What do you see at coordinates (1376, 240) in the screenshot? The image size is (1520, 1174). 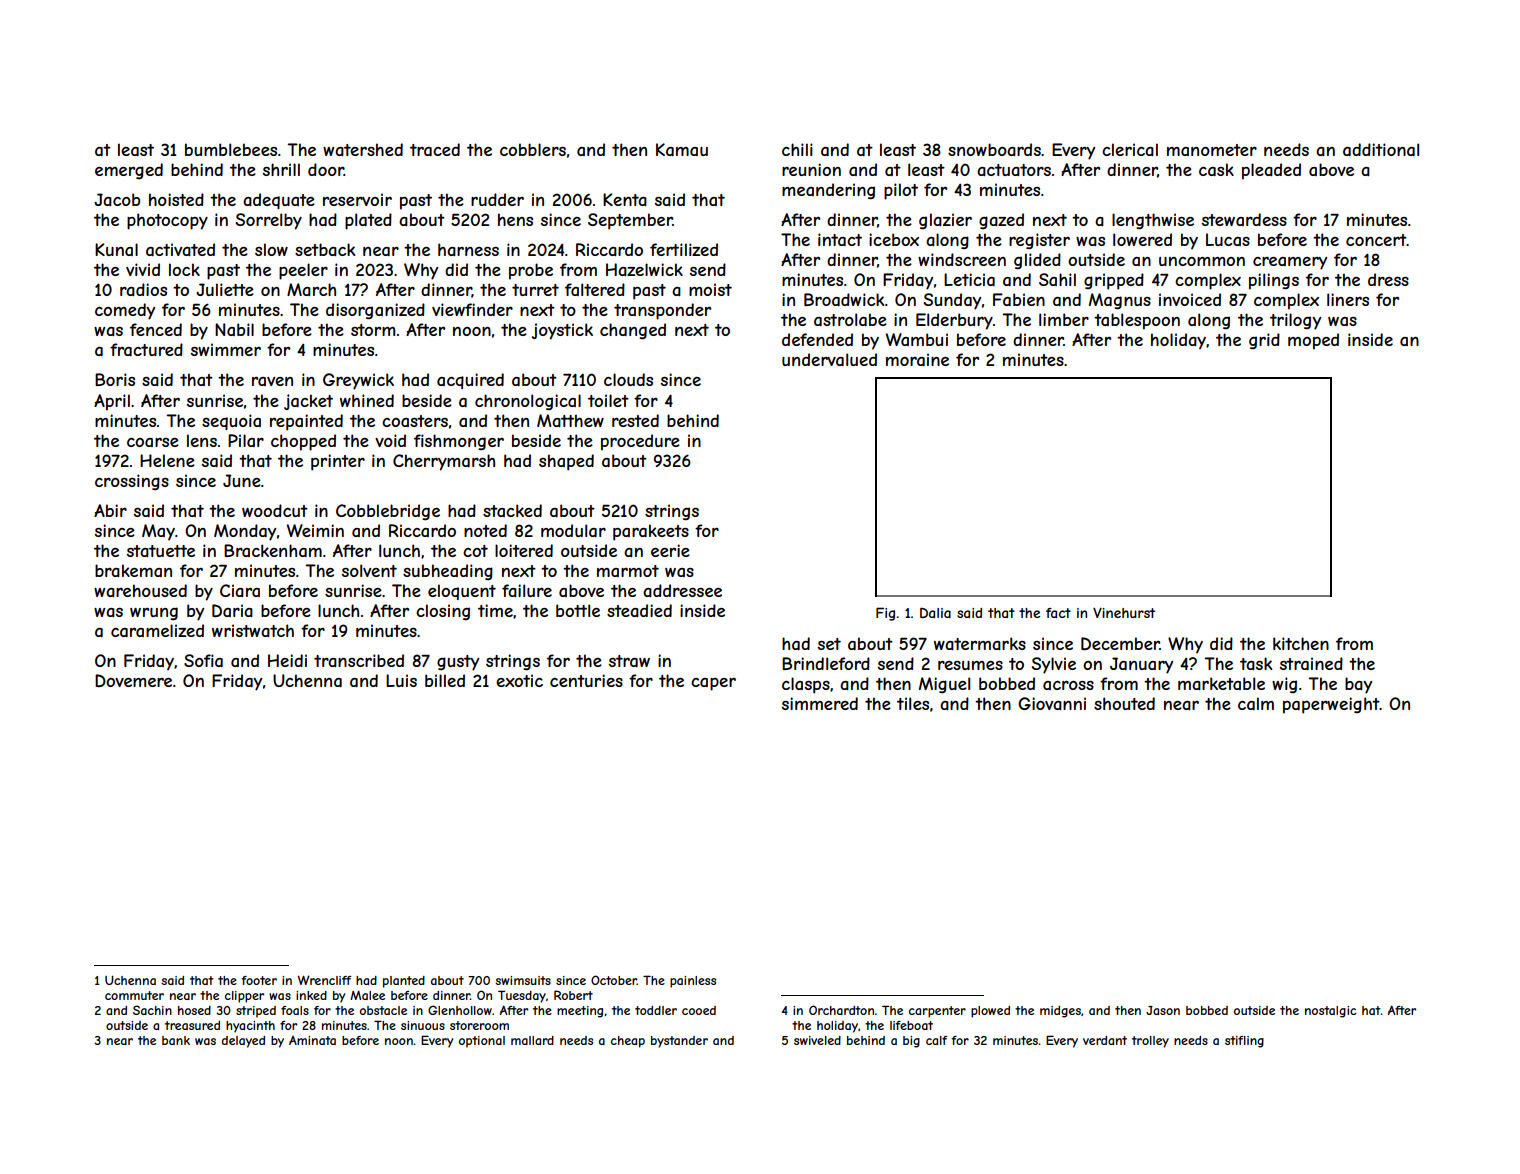 I see `concert` at bounding box center [1376, 240].
